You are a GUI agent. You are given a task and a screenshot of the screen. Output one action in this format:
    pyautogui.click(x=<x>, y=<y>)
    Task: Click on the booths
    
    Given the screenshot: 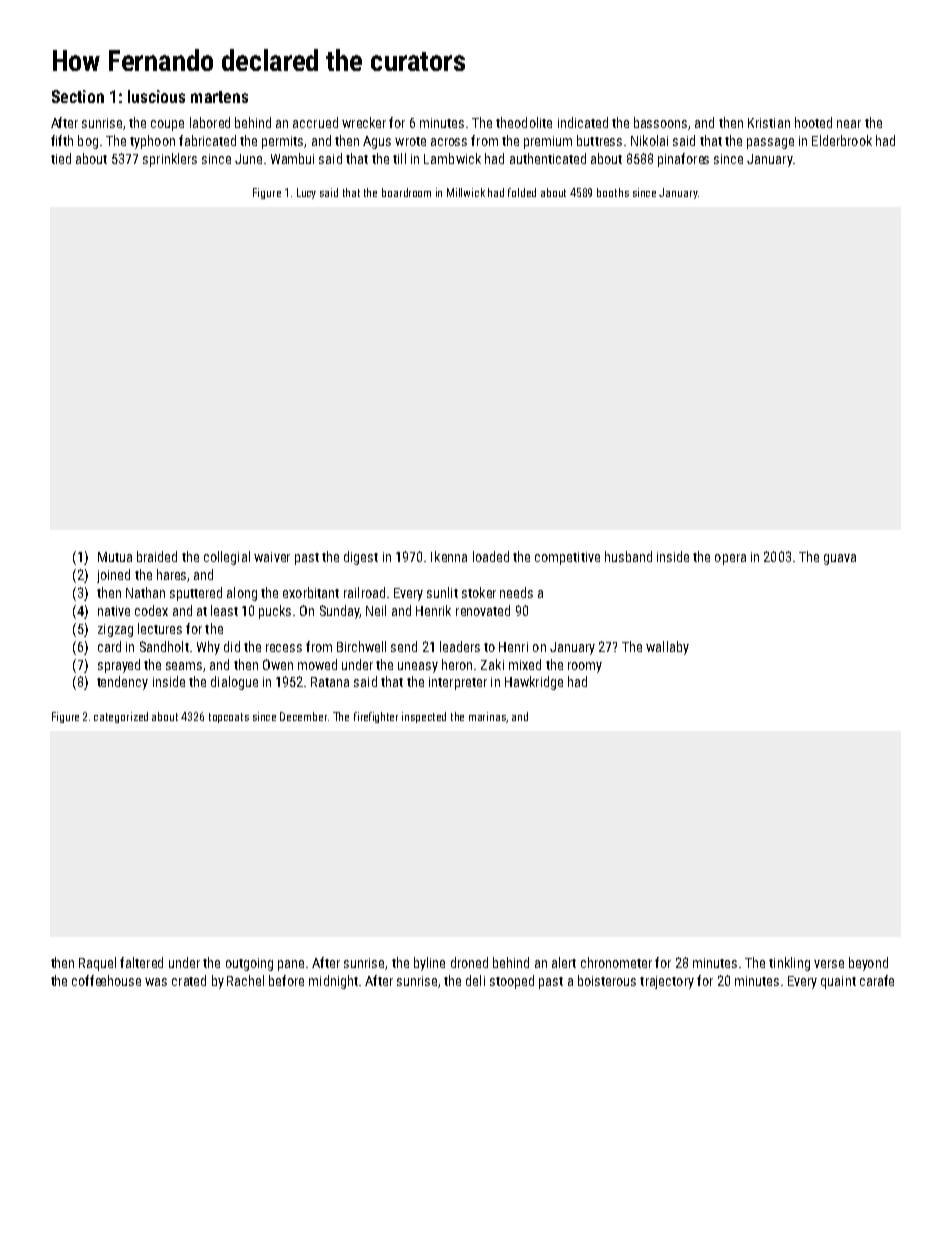 What is the action you would take?
    pyautogui.click(x=613, y=192)
